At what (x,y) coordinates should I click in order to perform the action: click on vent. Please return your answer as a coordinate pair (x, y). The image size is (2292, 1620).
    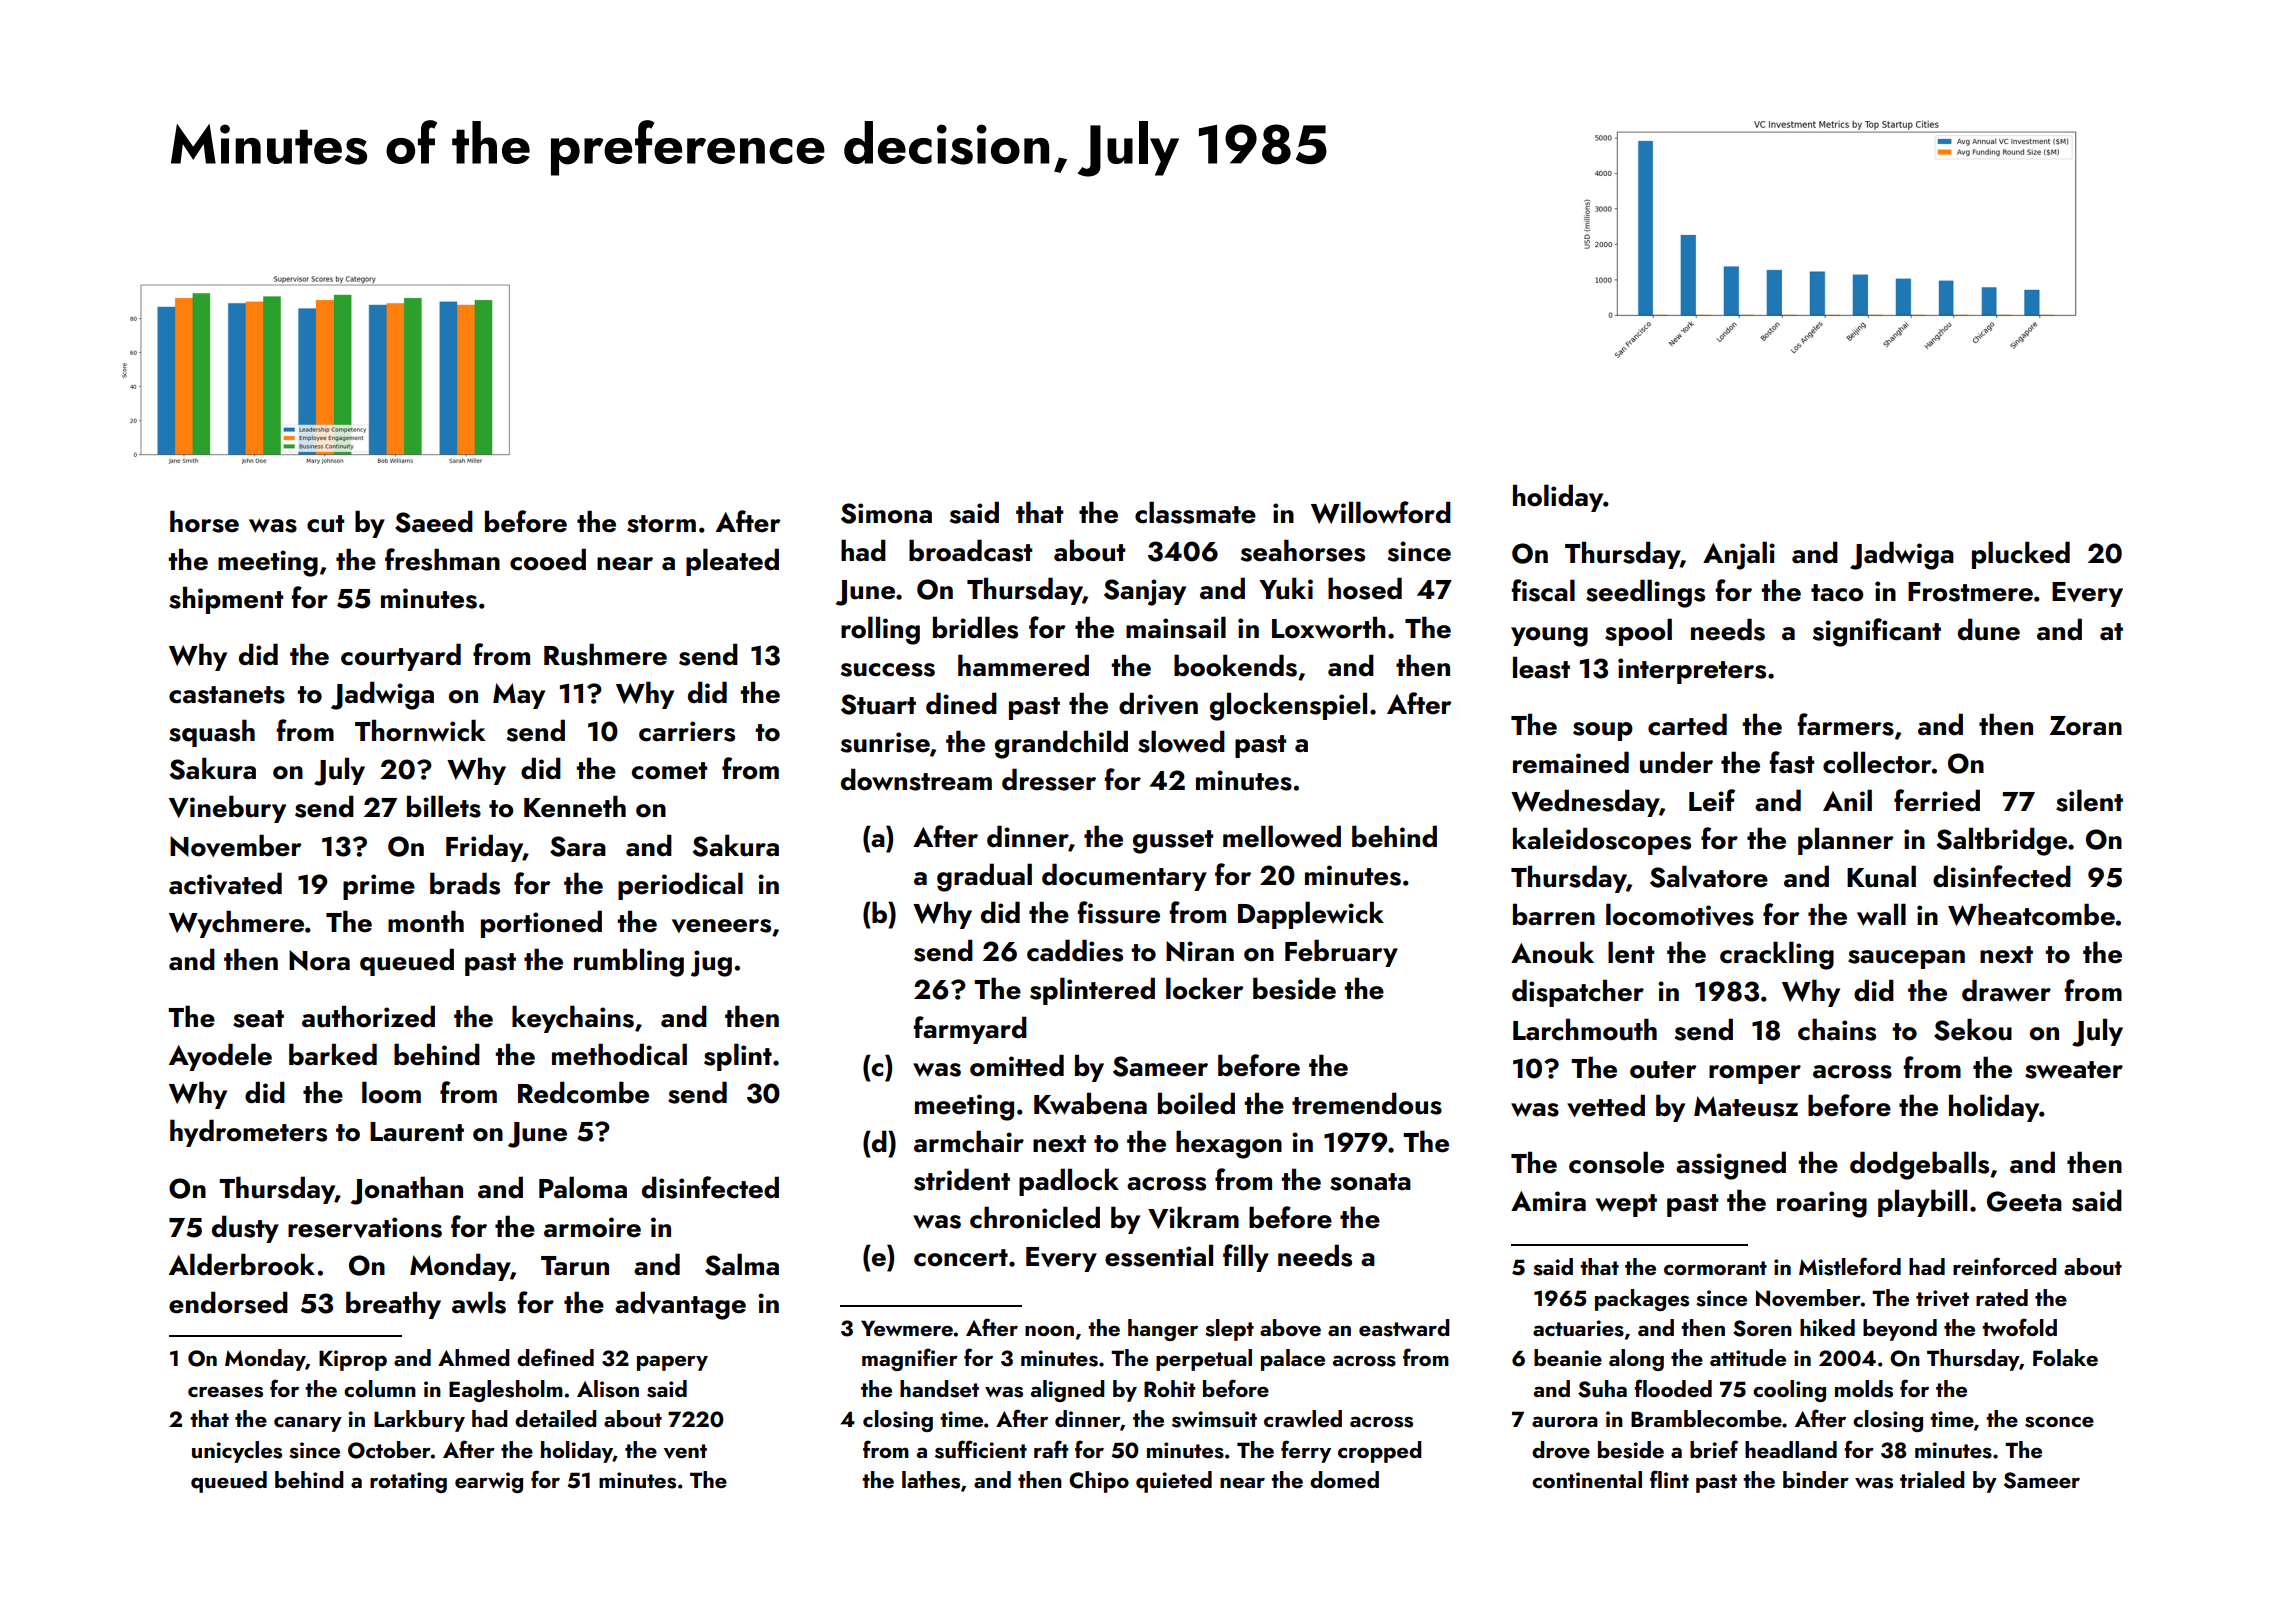
    Looking at the image, I should click on (685, 1451).
